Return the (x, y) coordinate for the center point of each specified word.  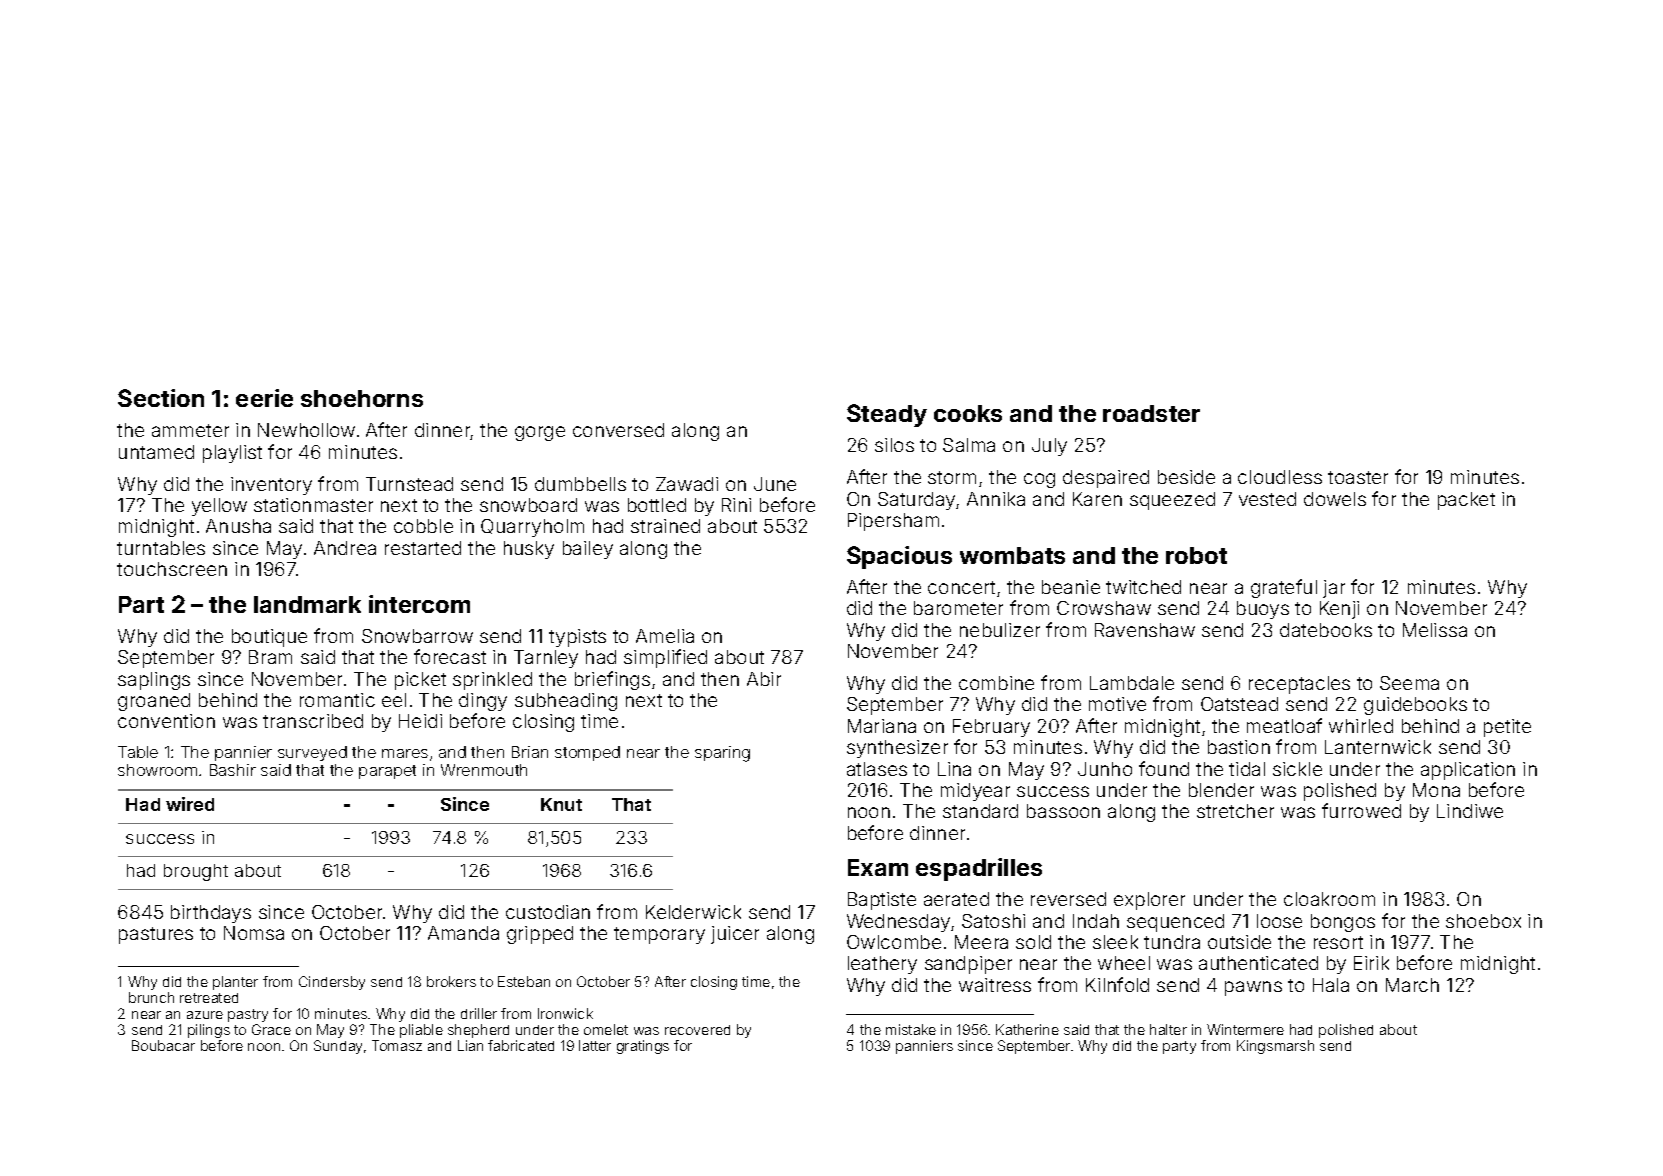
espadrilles (979, 869)
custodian (548, 912)
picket (420, 681)
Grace (271, 1029)
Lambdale (1132, 683)
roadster (1151, 413)
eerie (264, 398)
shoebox (1483, 921)
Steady (887, 415)
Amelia (665, 636)
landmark (307, 604)
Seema (1409, 683)
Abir (764, 679)
